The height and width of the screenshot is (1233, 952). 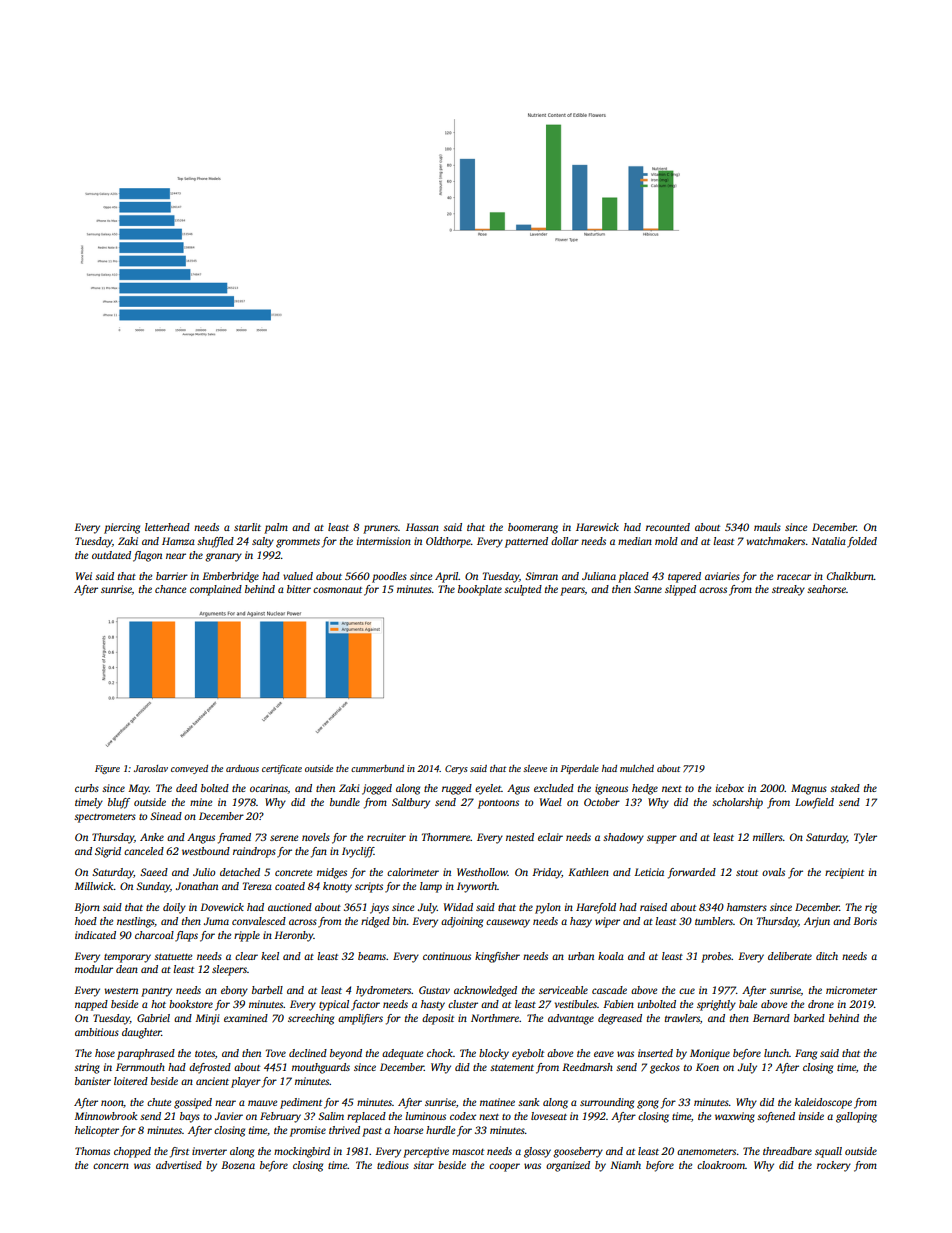 What do you see at coordinates (97, 1032) in the screenshot?
I see `ambitious` at bounding box center [97, 1032].
